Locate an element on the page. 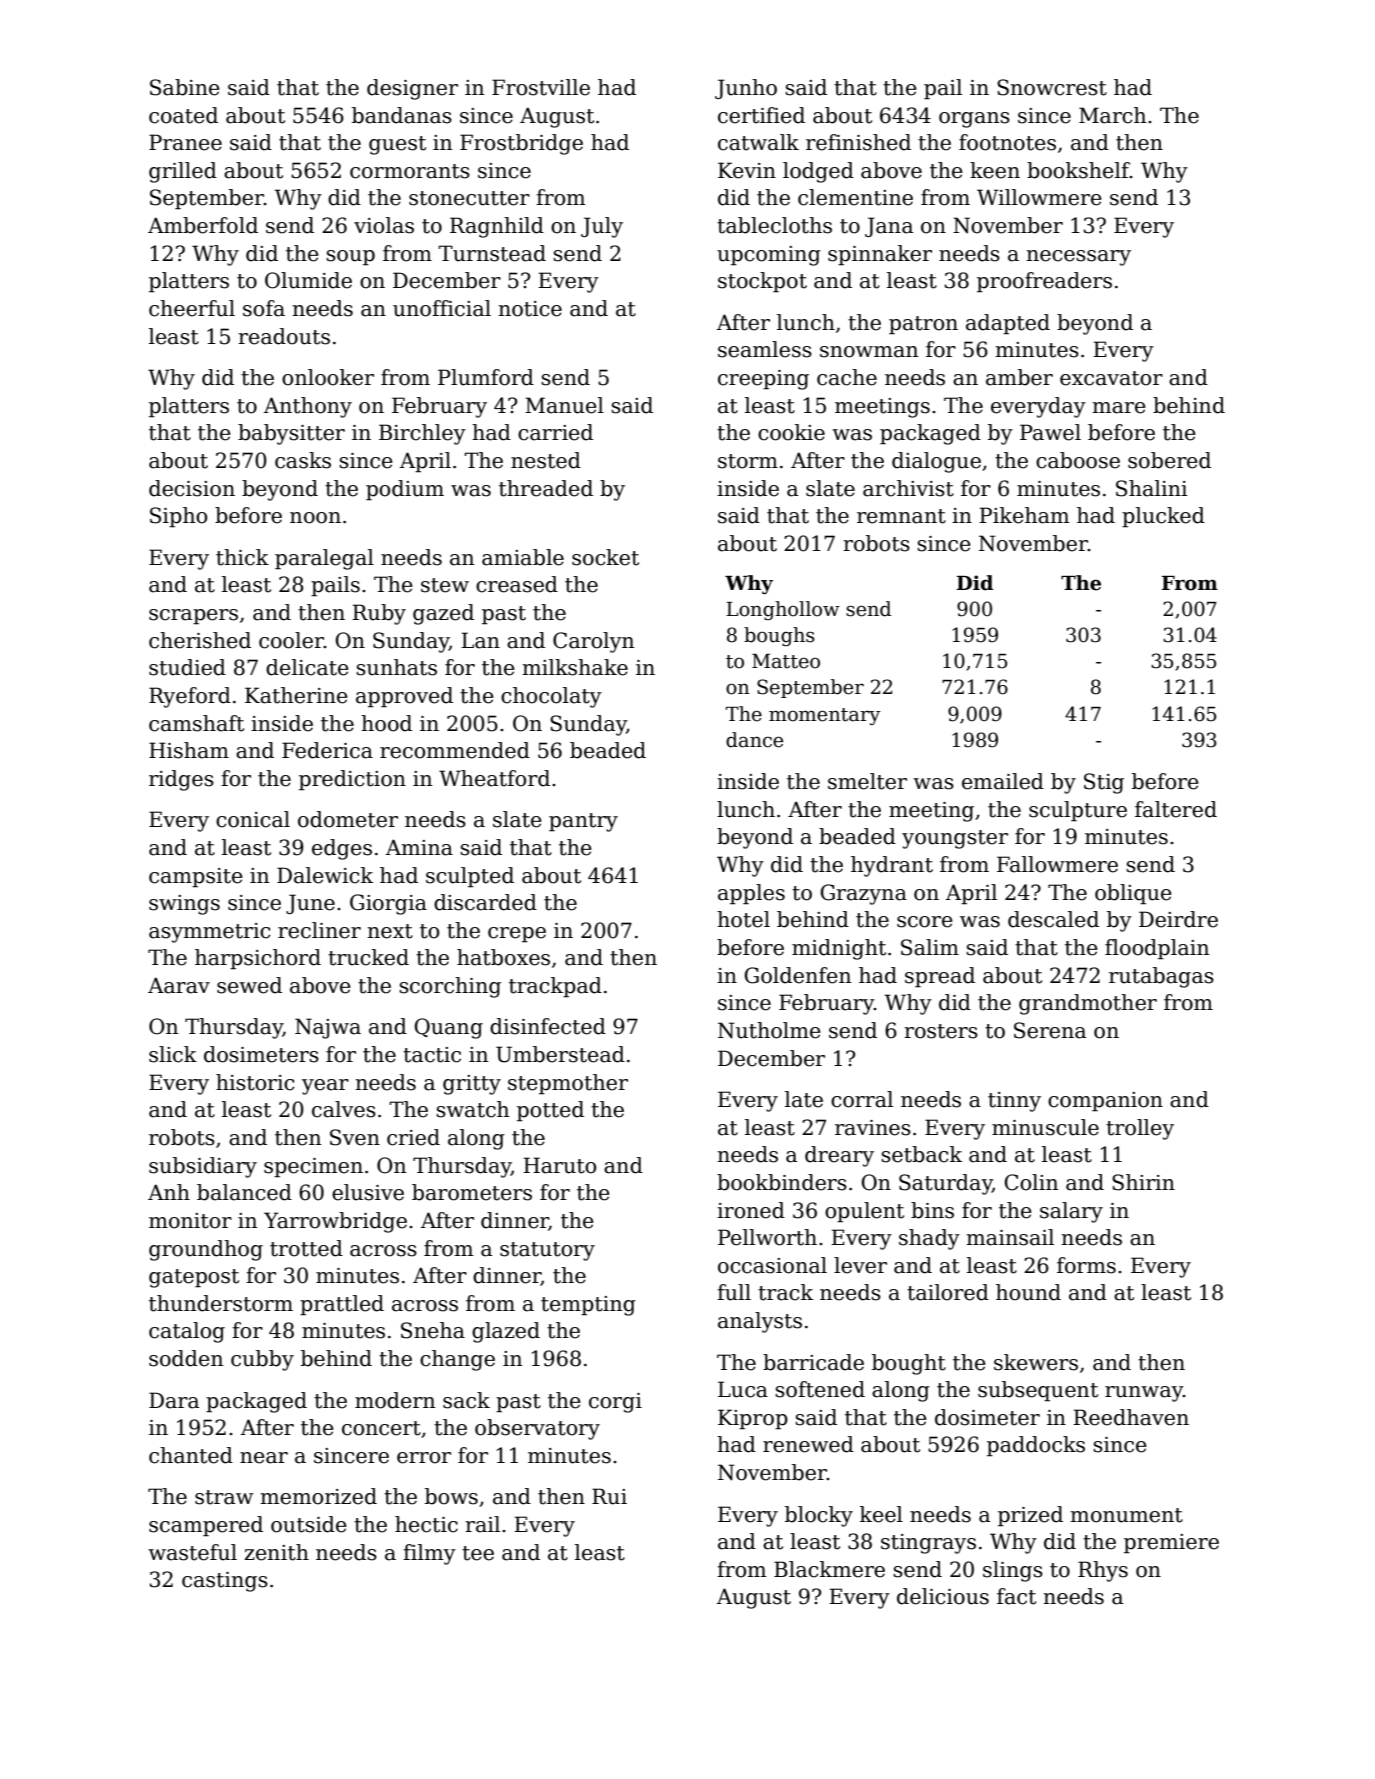 This page has height=1779, width=1375. dance is located at coordinates (754, 740).
